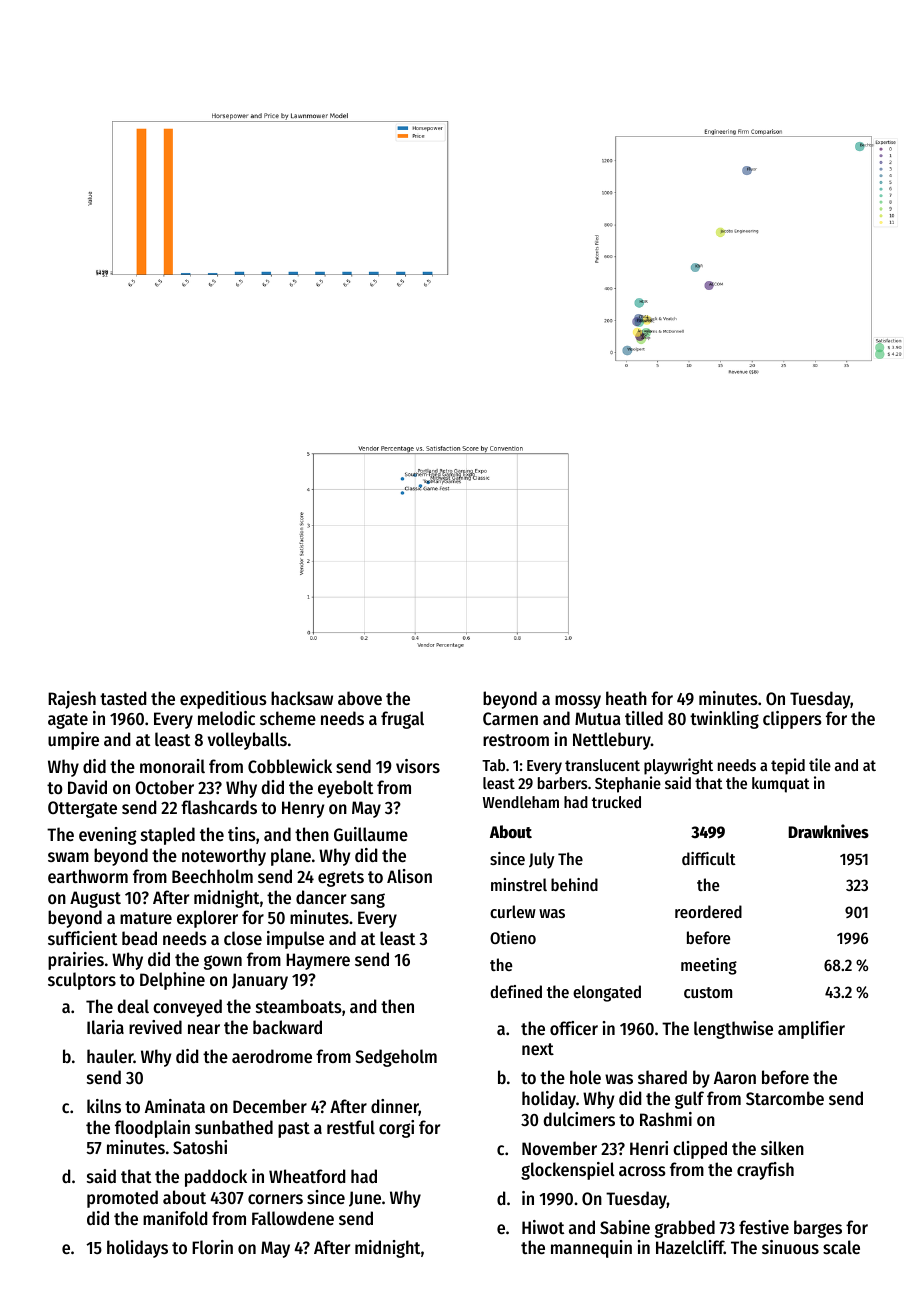  I want to click on Florin, so click(212, 1247).
